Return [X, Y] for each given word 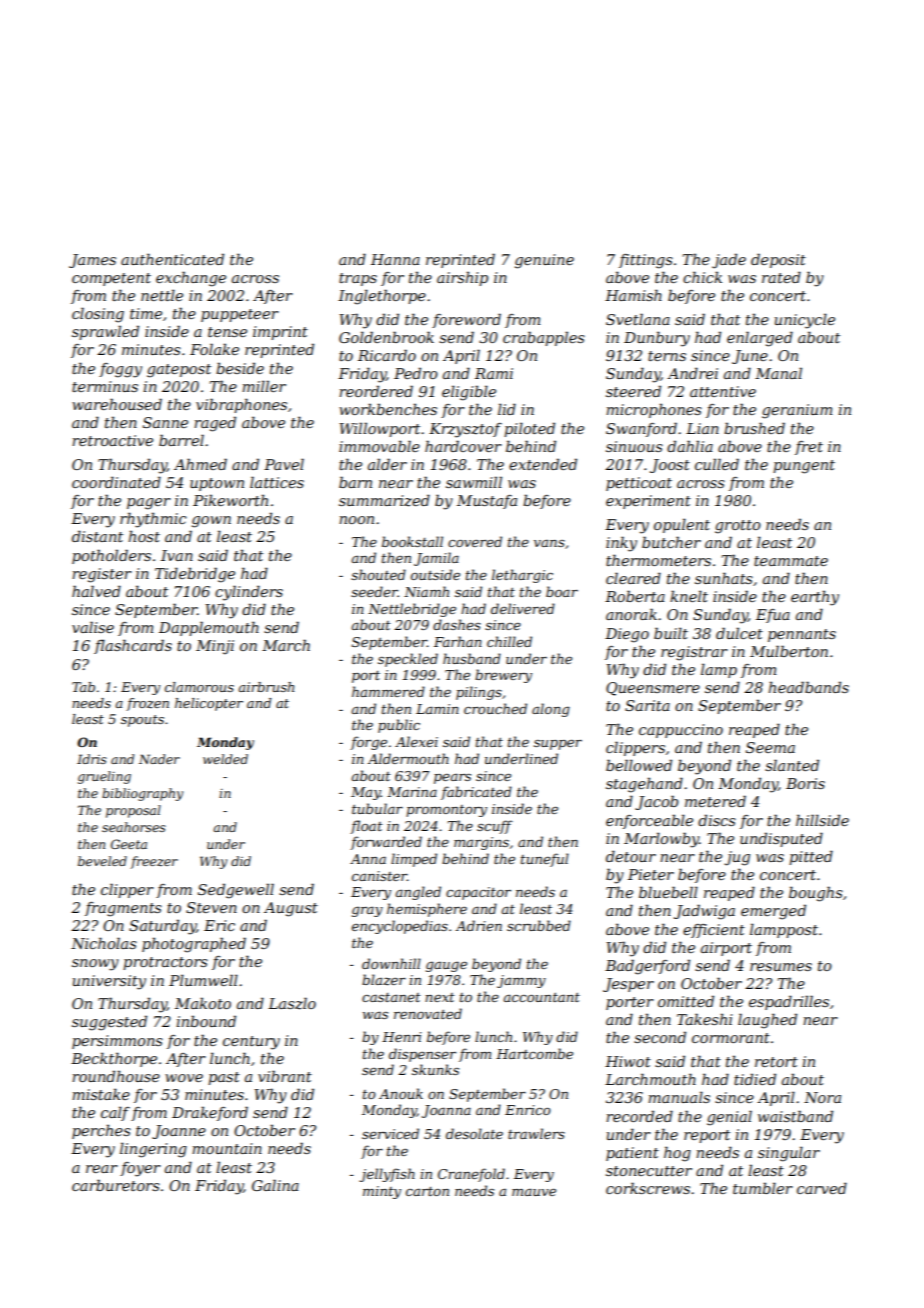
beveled [102, 861]
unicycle [805, 321]
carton [427, 1191]
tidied [755, 1079]
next [440, 997]
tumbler [763, 1188]
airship [462, 279]
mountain [227, 1148]
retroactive [112, 440]
